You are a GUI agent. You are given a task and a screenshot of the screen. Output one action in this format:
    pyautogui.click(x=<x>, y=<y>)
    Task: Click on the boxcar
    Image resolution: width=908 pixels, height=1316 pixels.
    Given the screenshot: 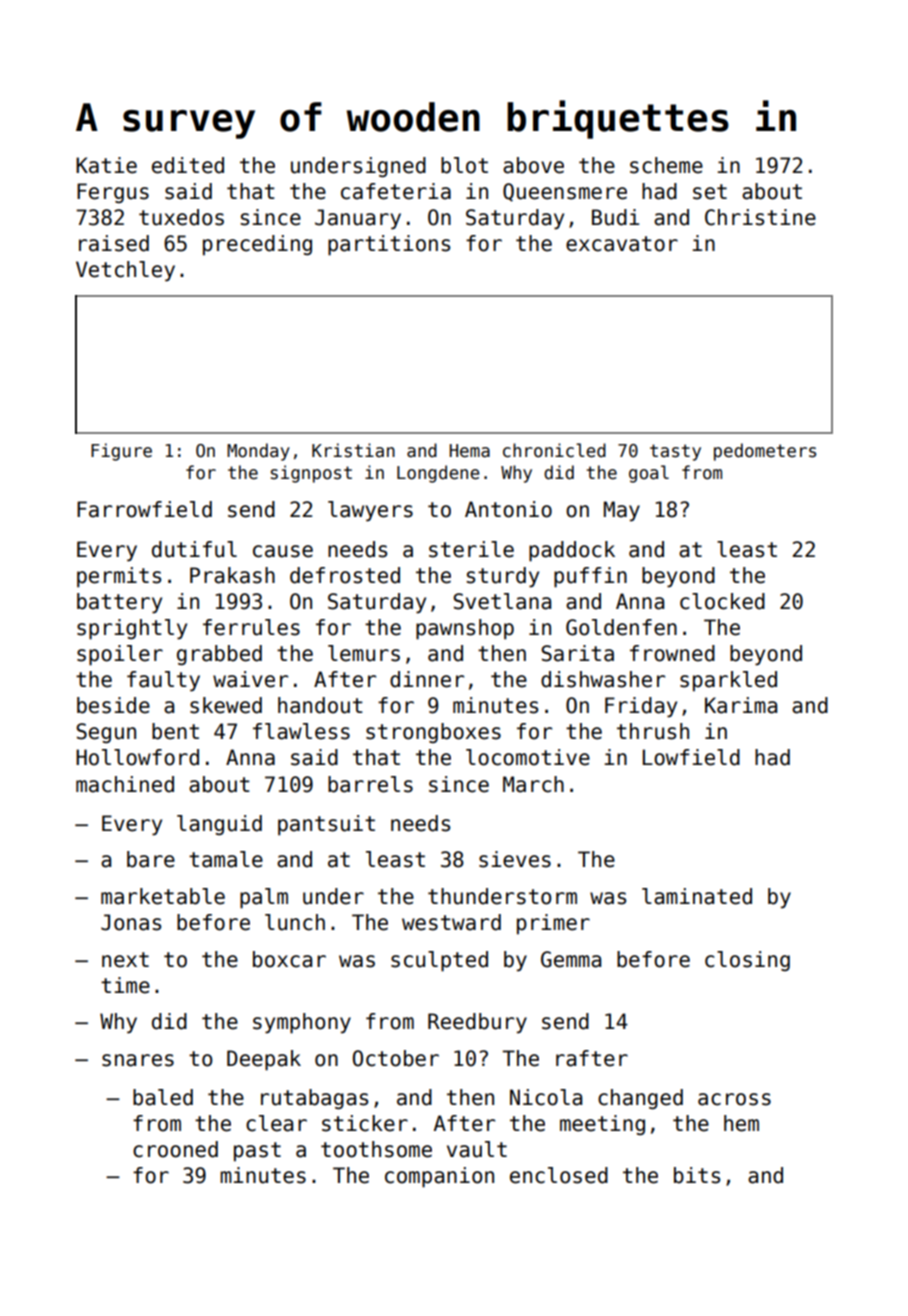 What is the action you would take?
    pyautogui.click(x=289, y=959)
